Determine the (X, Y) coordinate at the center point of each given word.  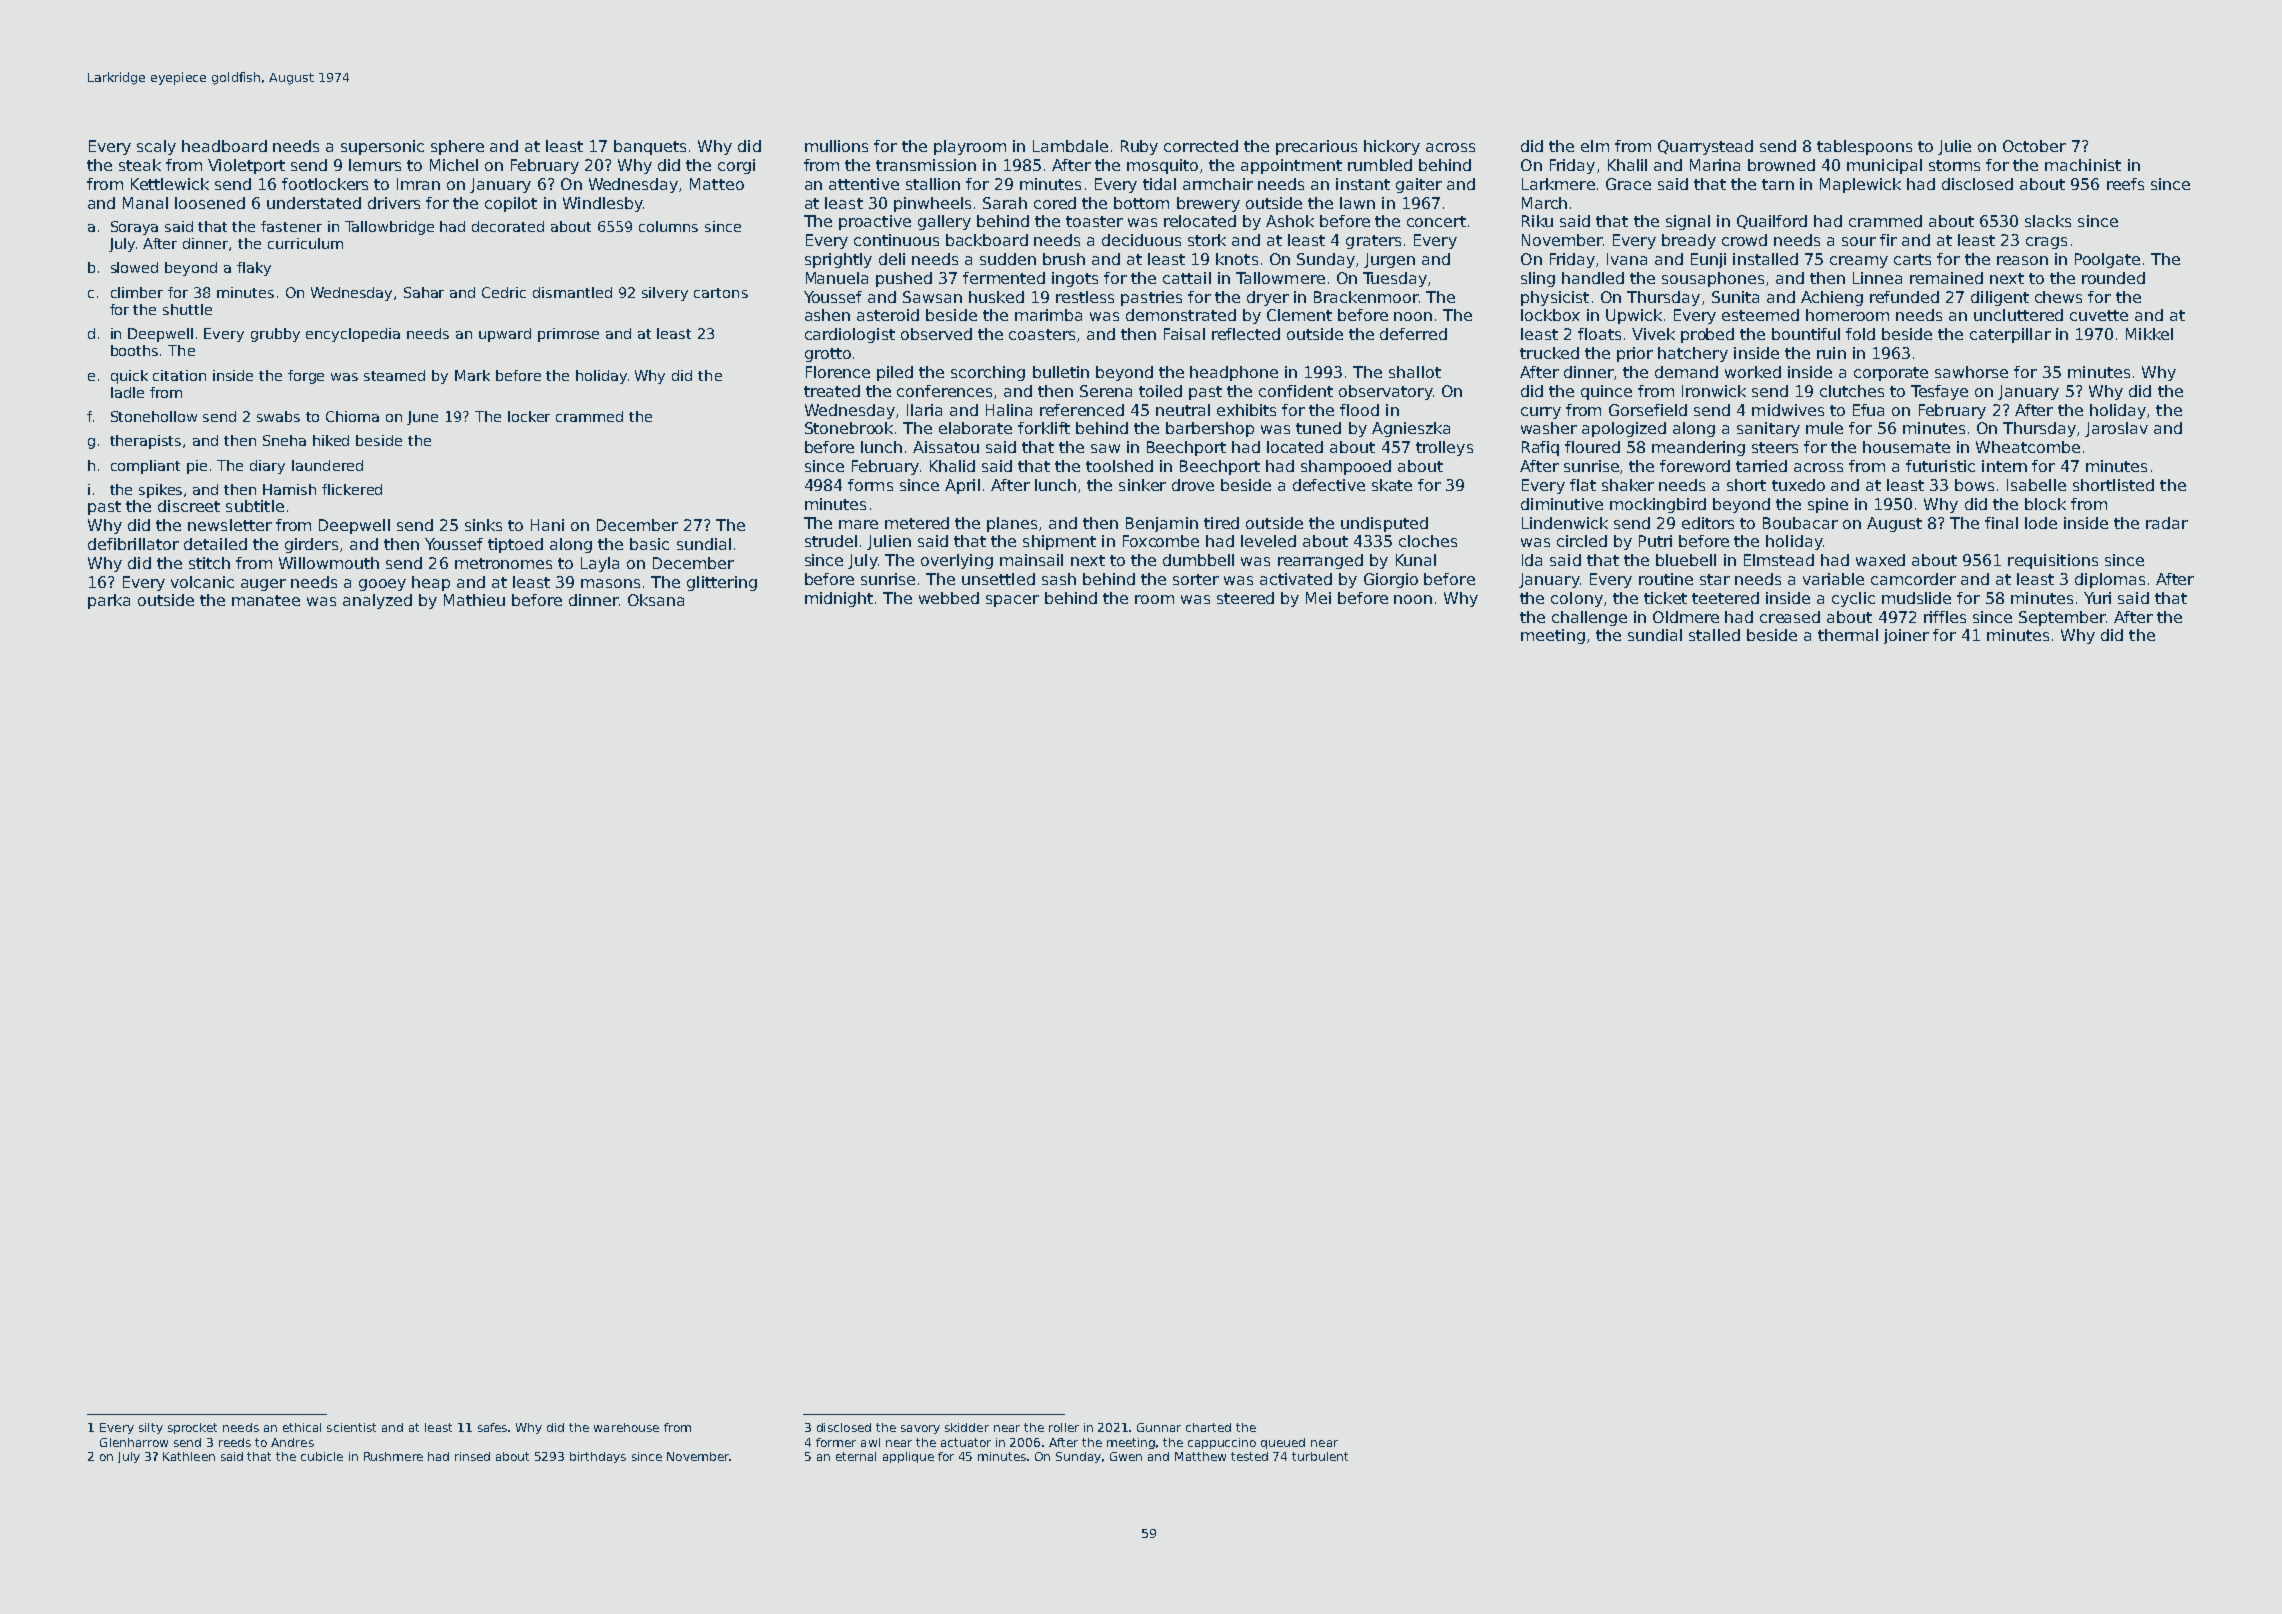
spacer (1012, 601)
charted (1208, 1427)
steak (140, 165)
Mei (1318, 598)
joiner (1906, 636)
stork (1207, 240)
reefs (2125, 184)
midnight (839, 599)
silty (151, 1428)
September (2062, 618)
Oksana (656, 600)
